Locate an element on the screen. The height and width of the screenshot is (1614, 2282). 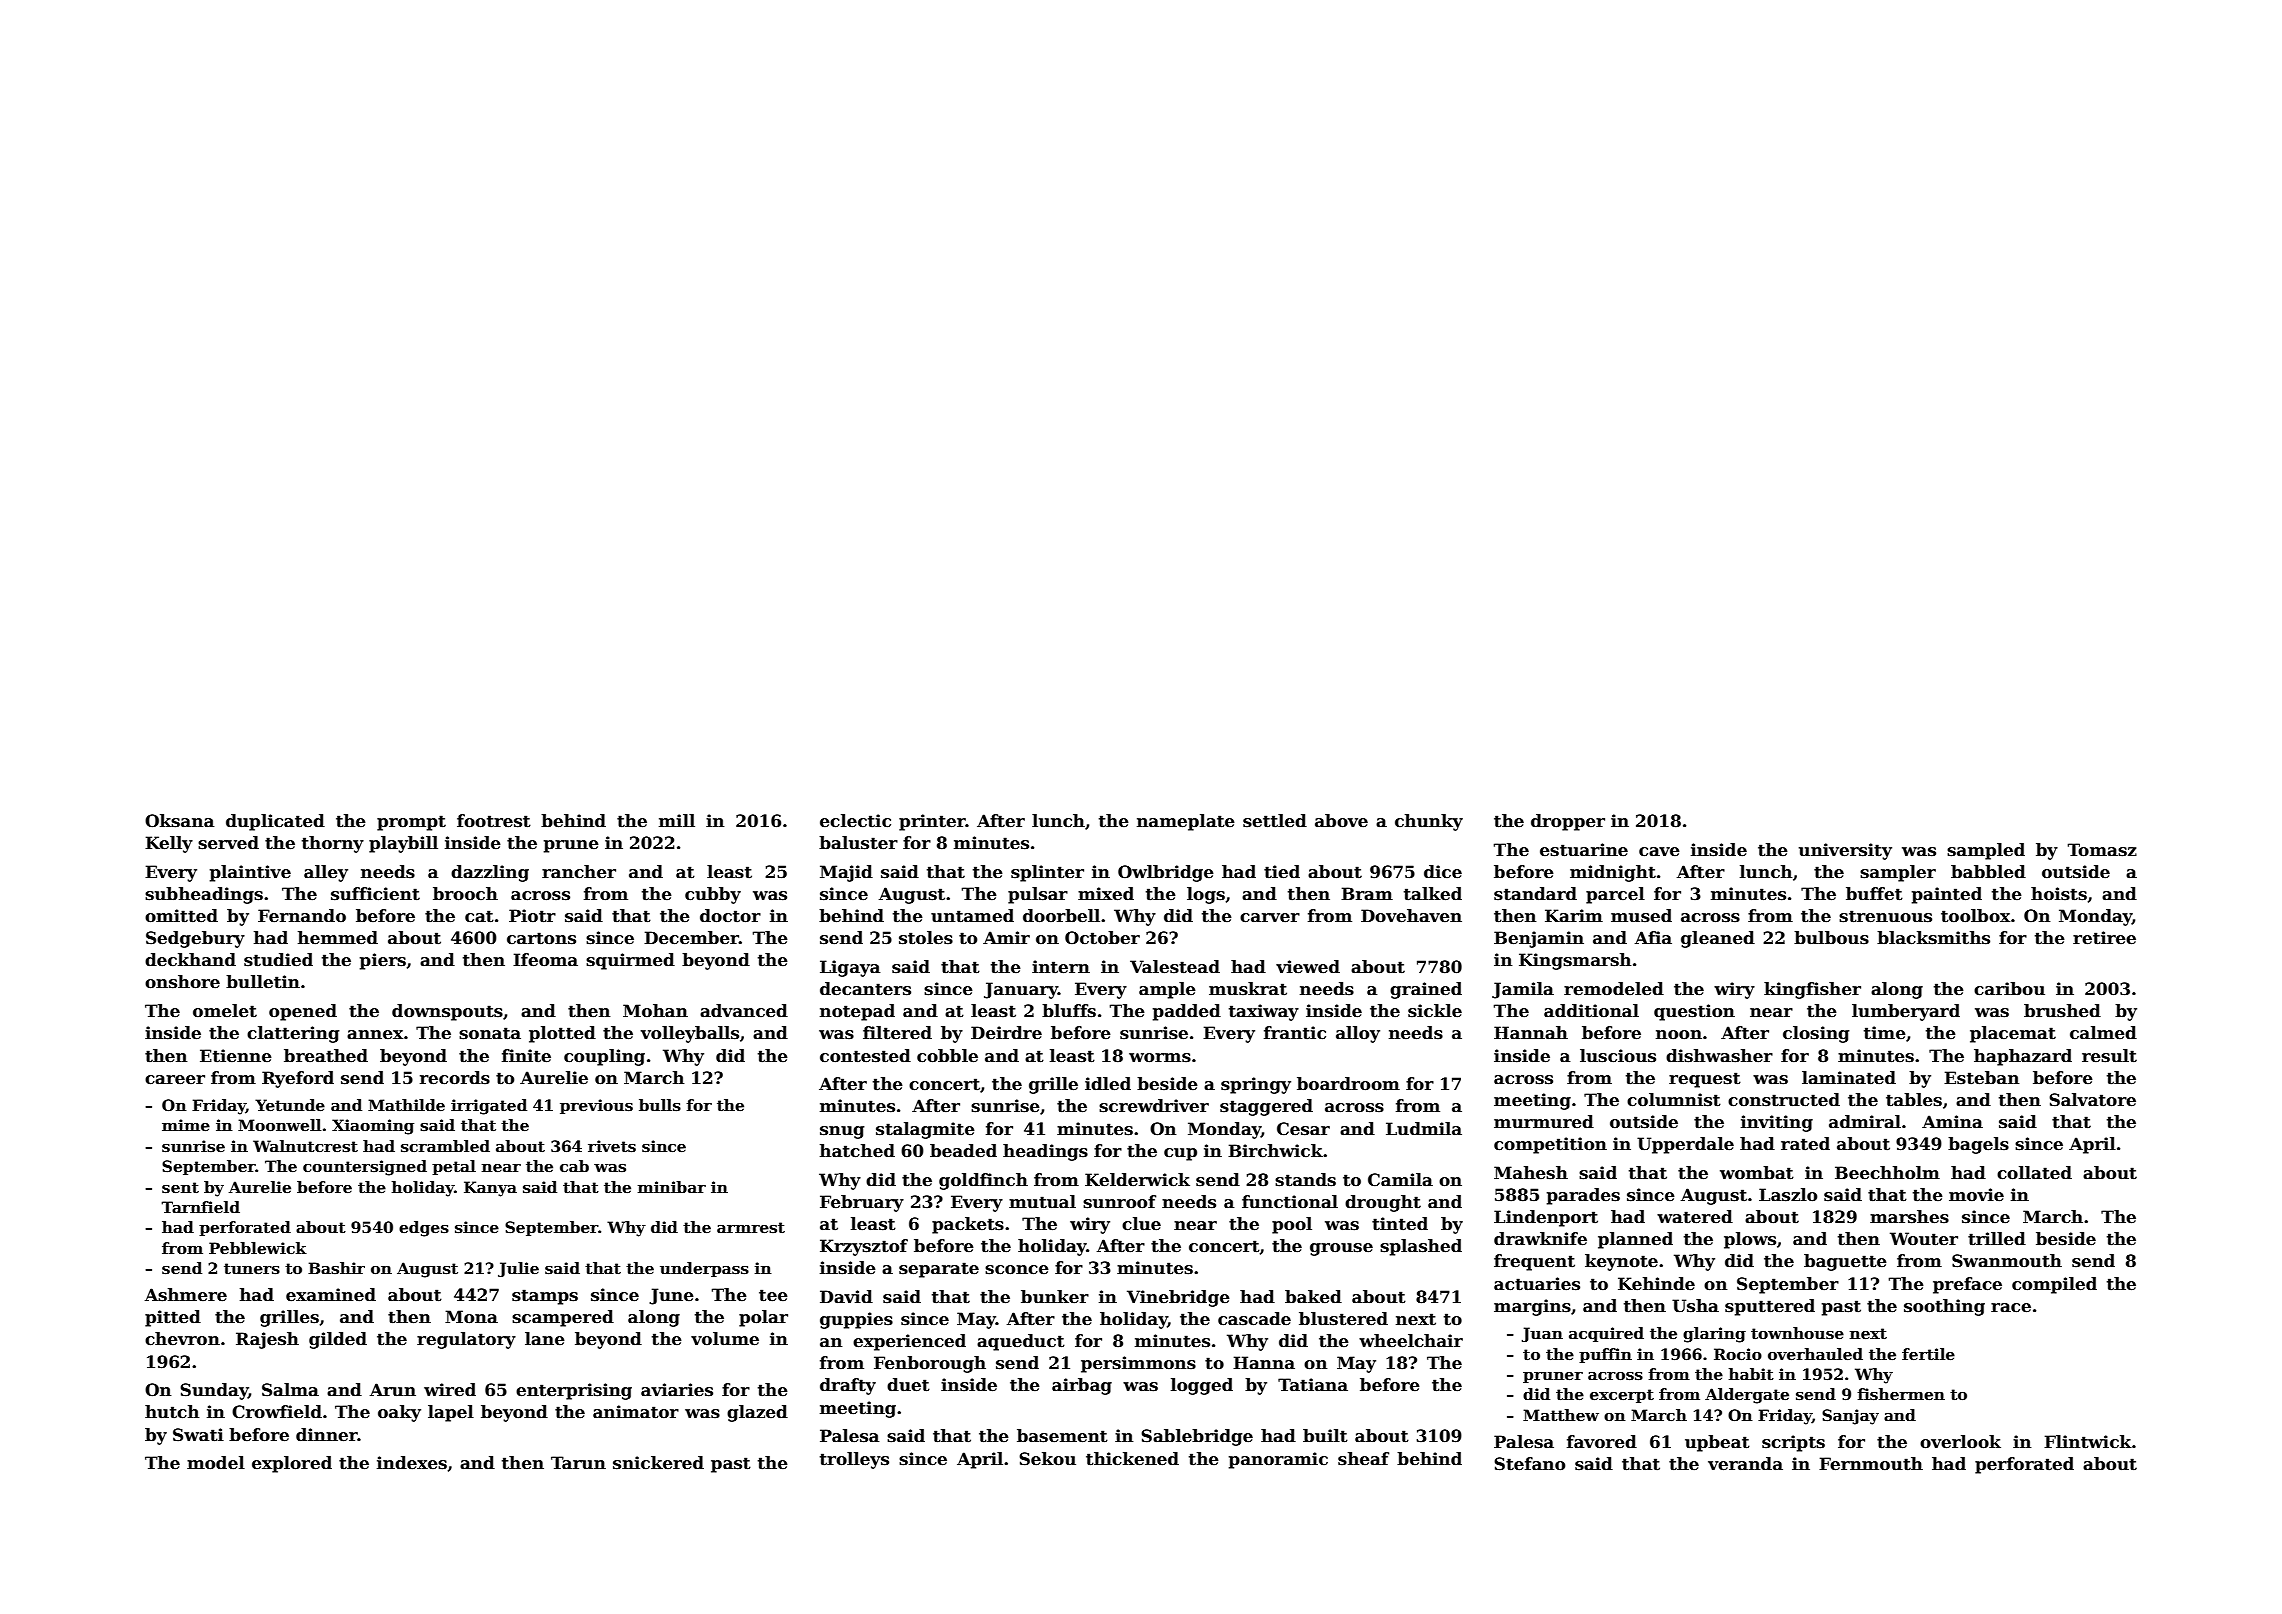
dropper is located at coordinates (1568, 822).
